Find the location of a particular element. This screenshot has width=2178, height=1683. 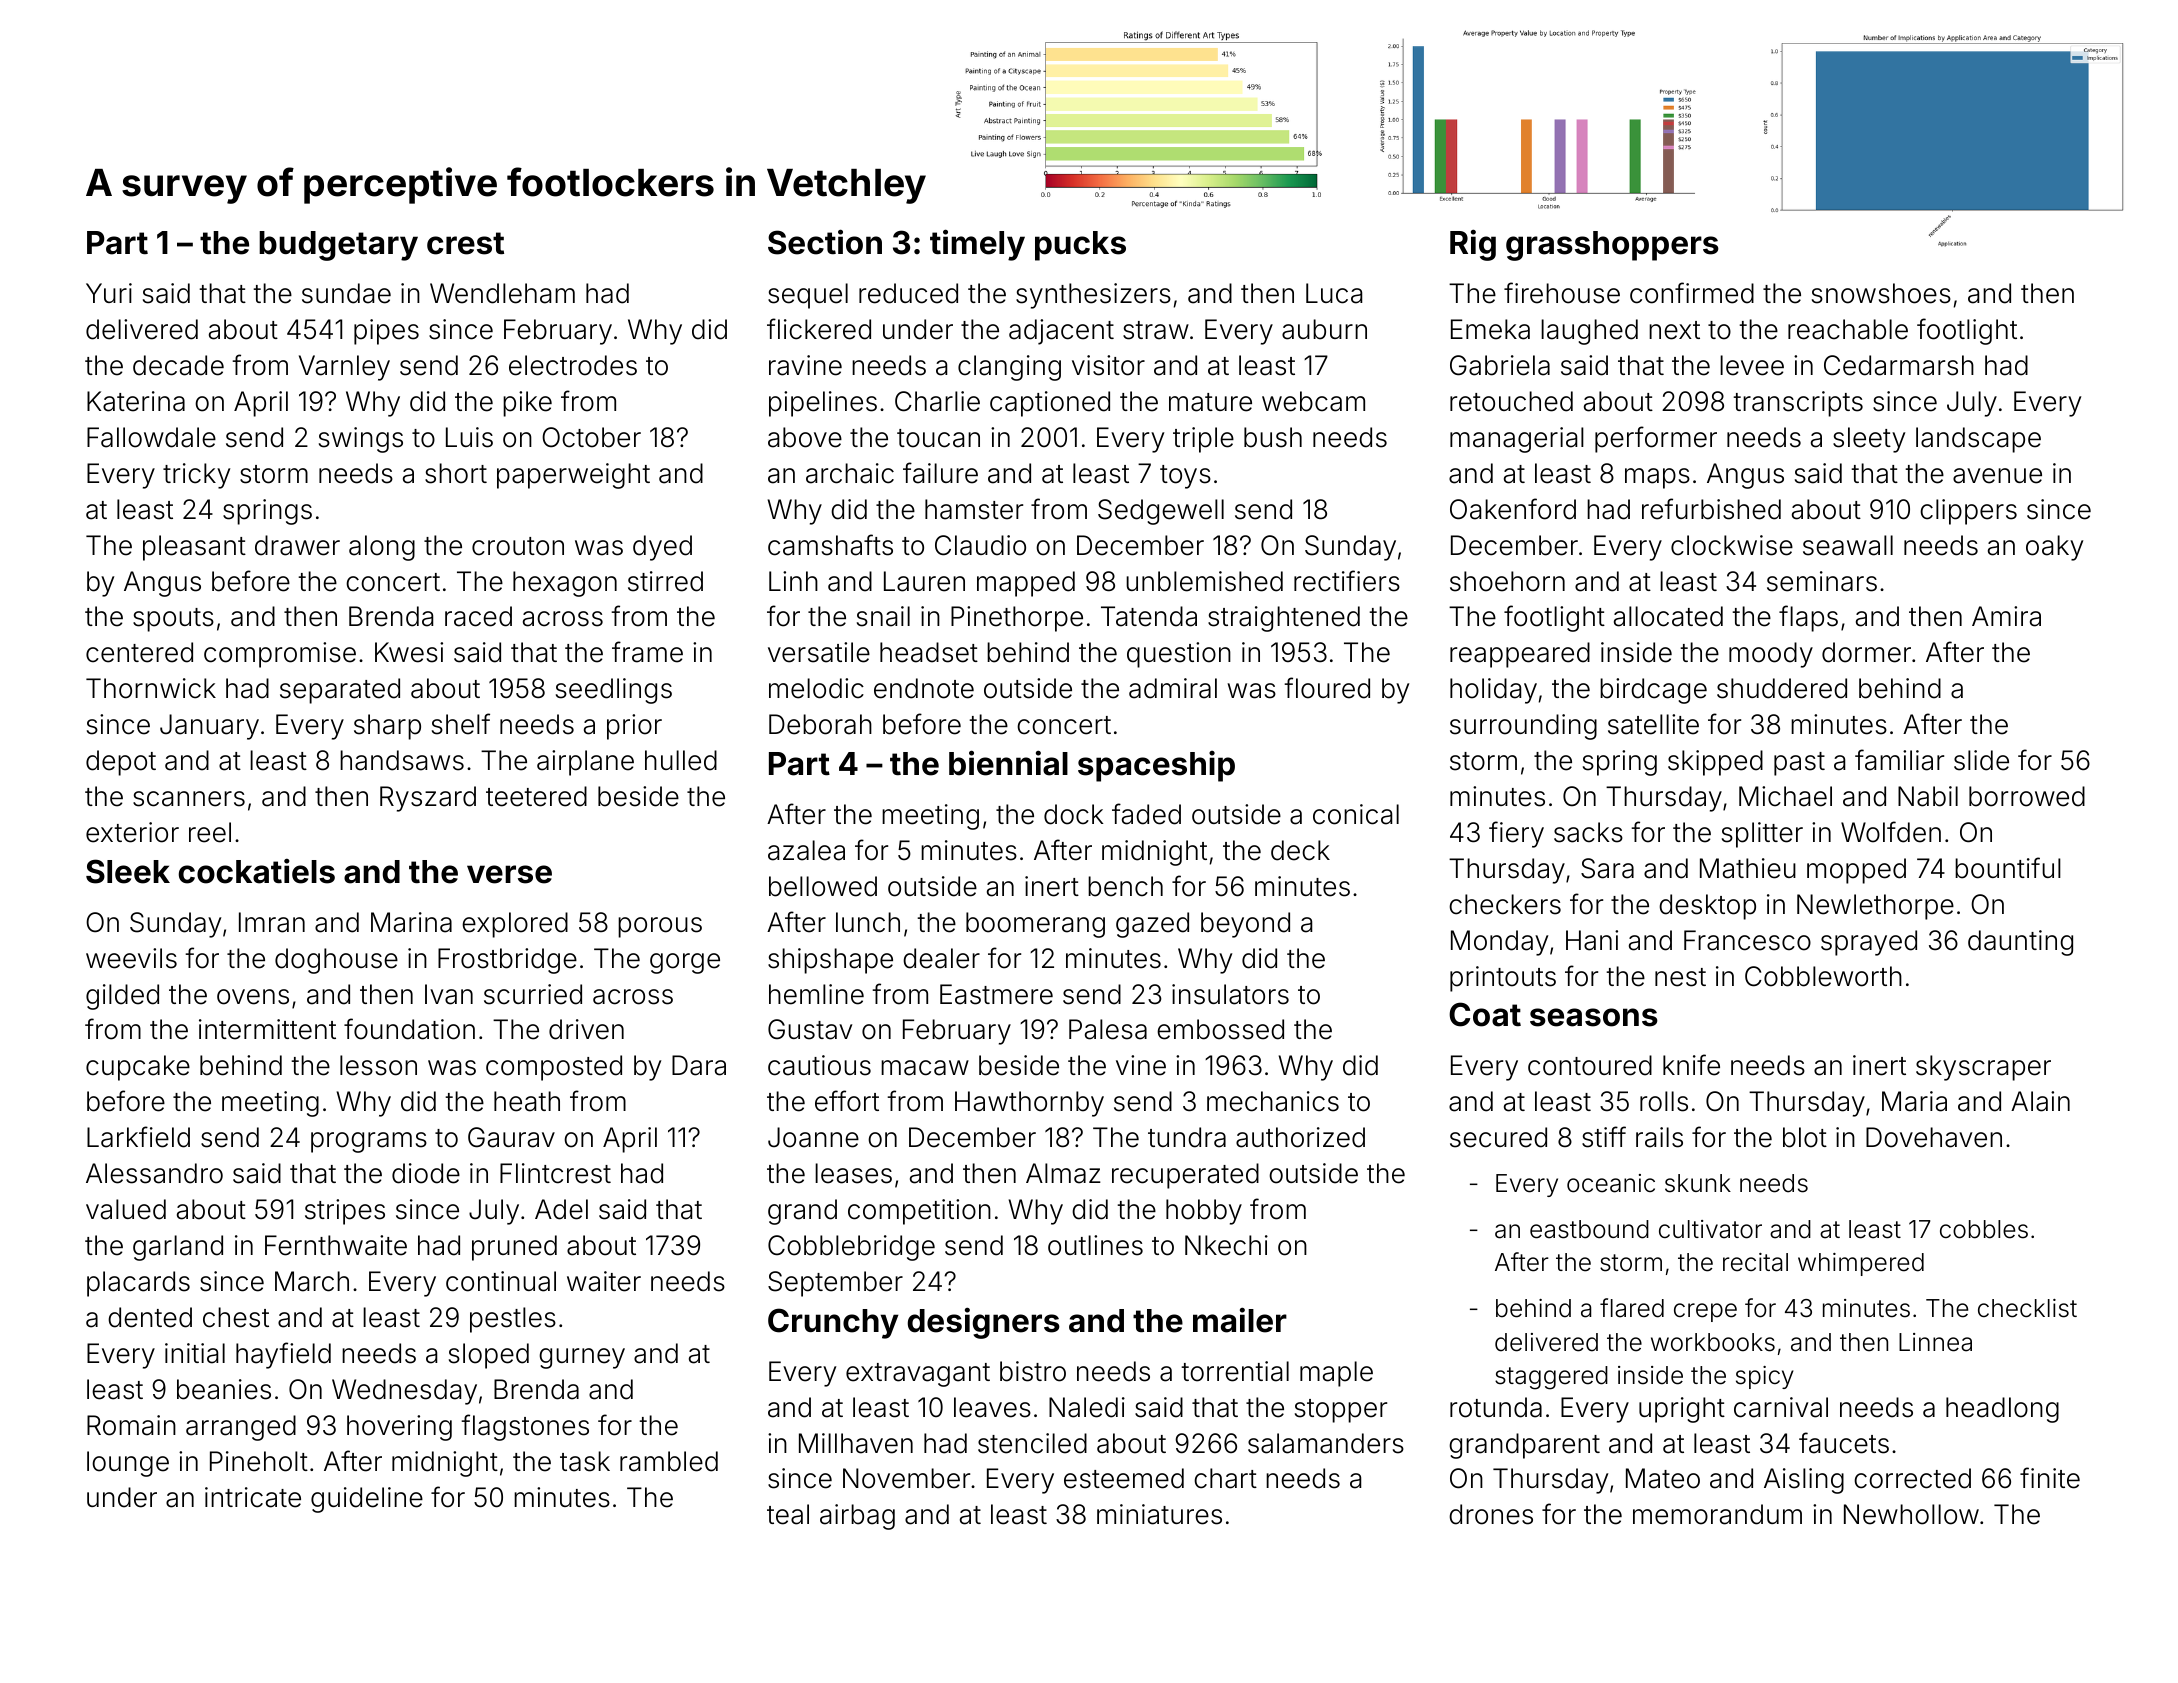

budgetary is located at coordinates (338, 246).
